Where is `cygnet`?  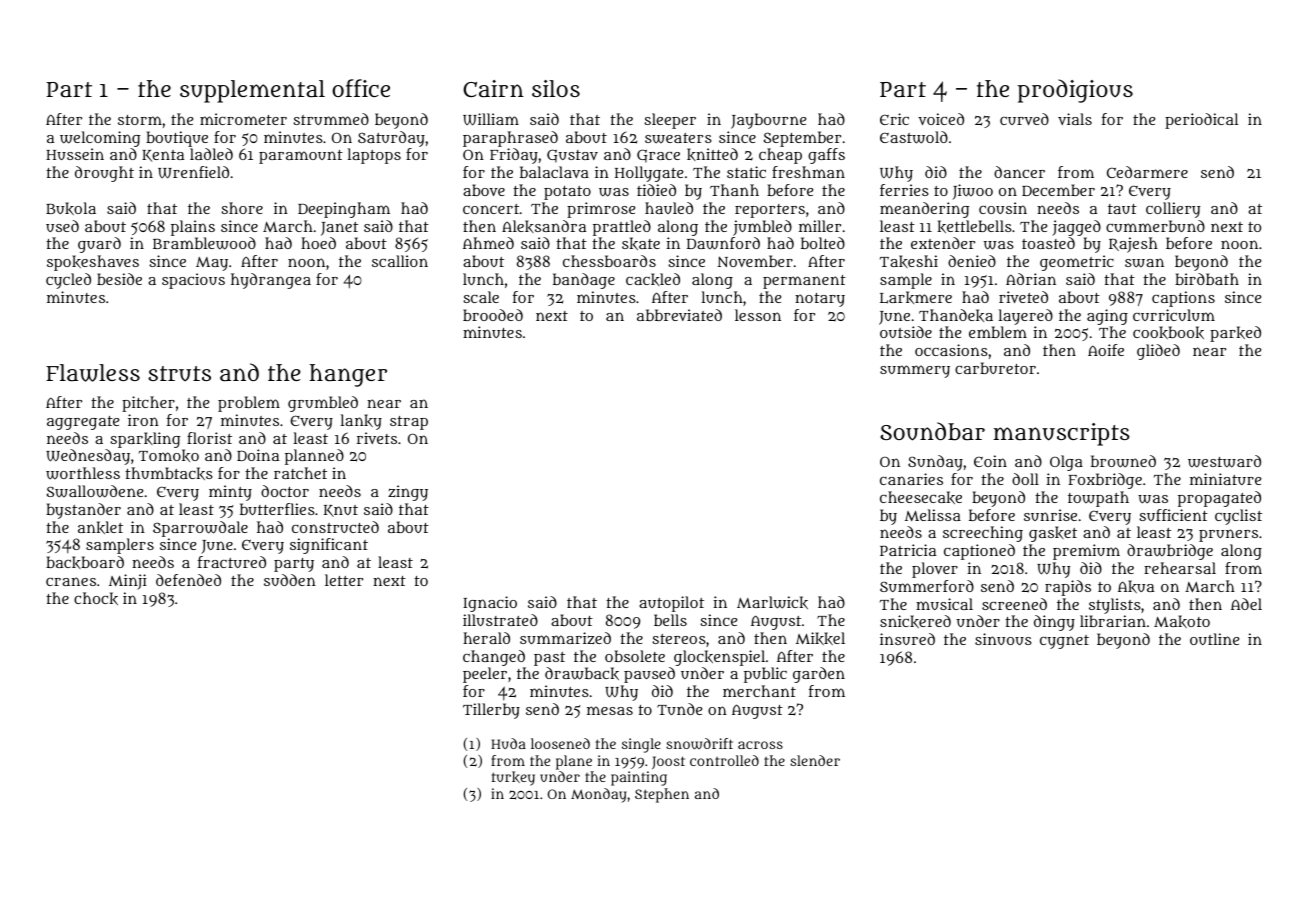
cygnet is located at coordinates (1064, 642).
